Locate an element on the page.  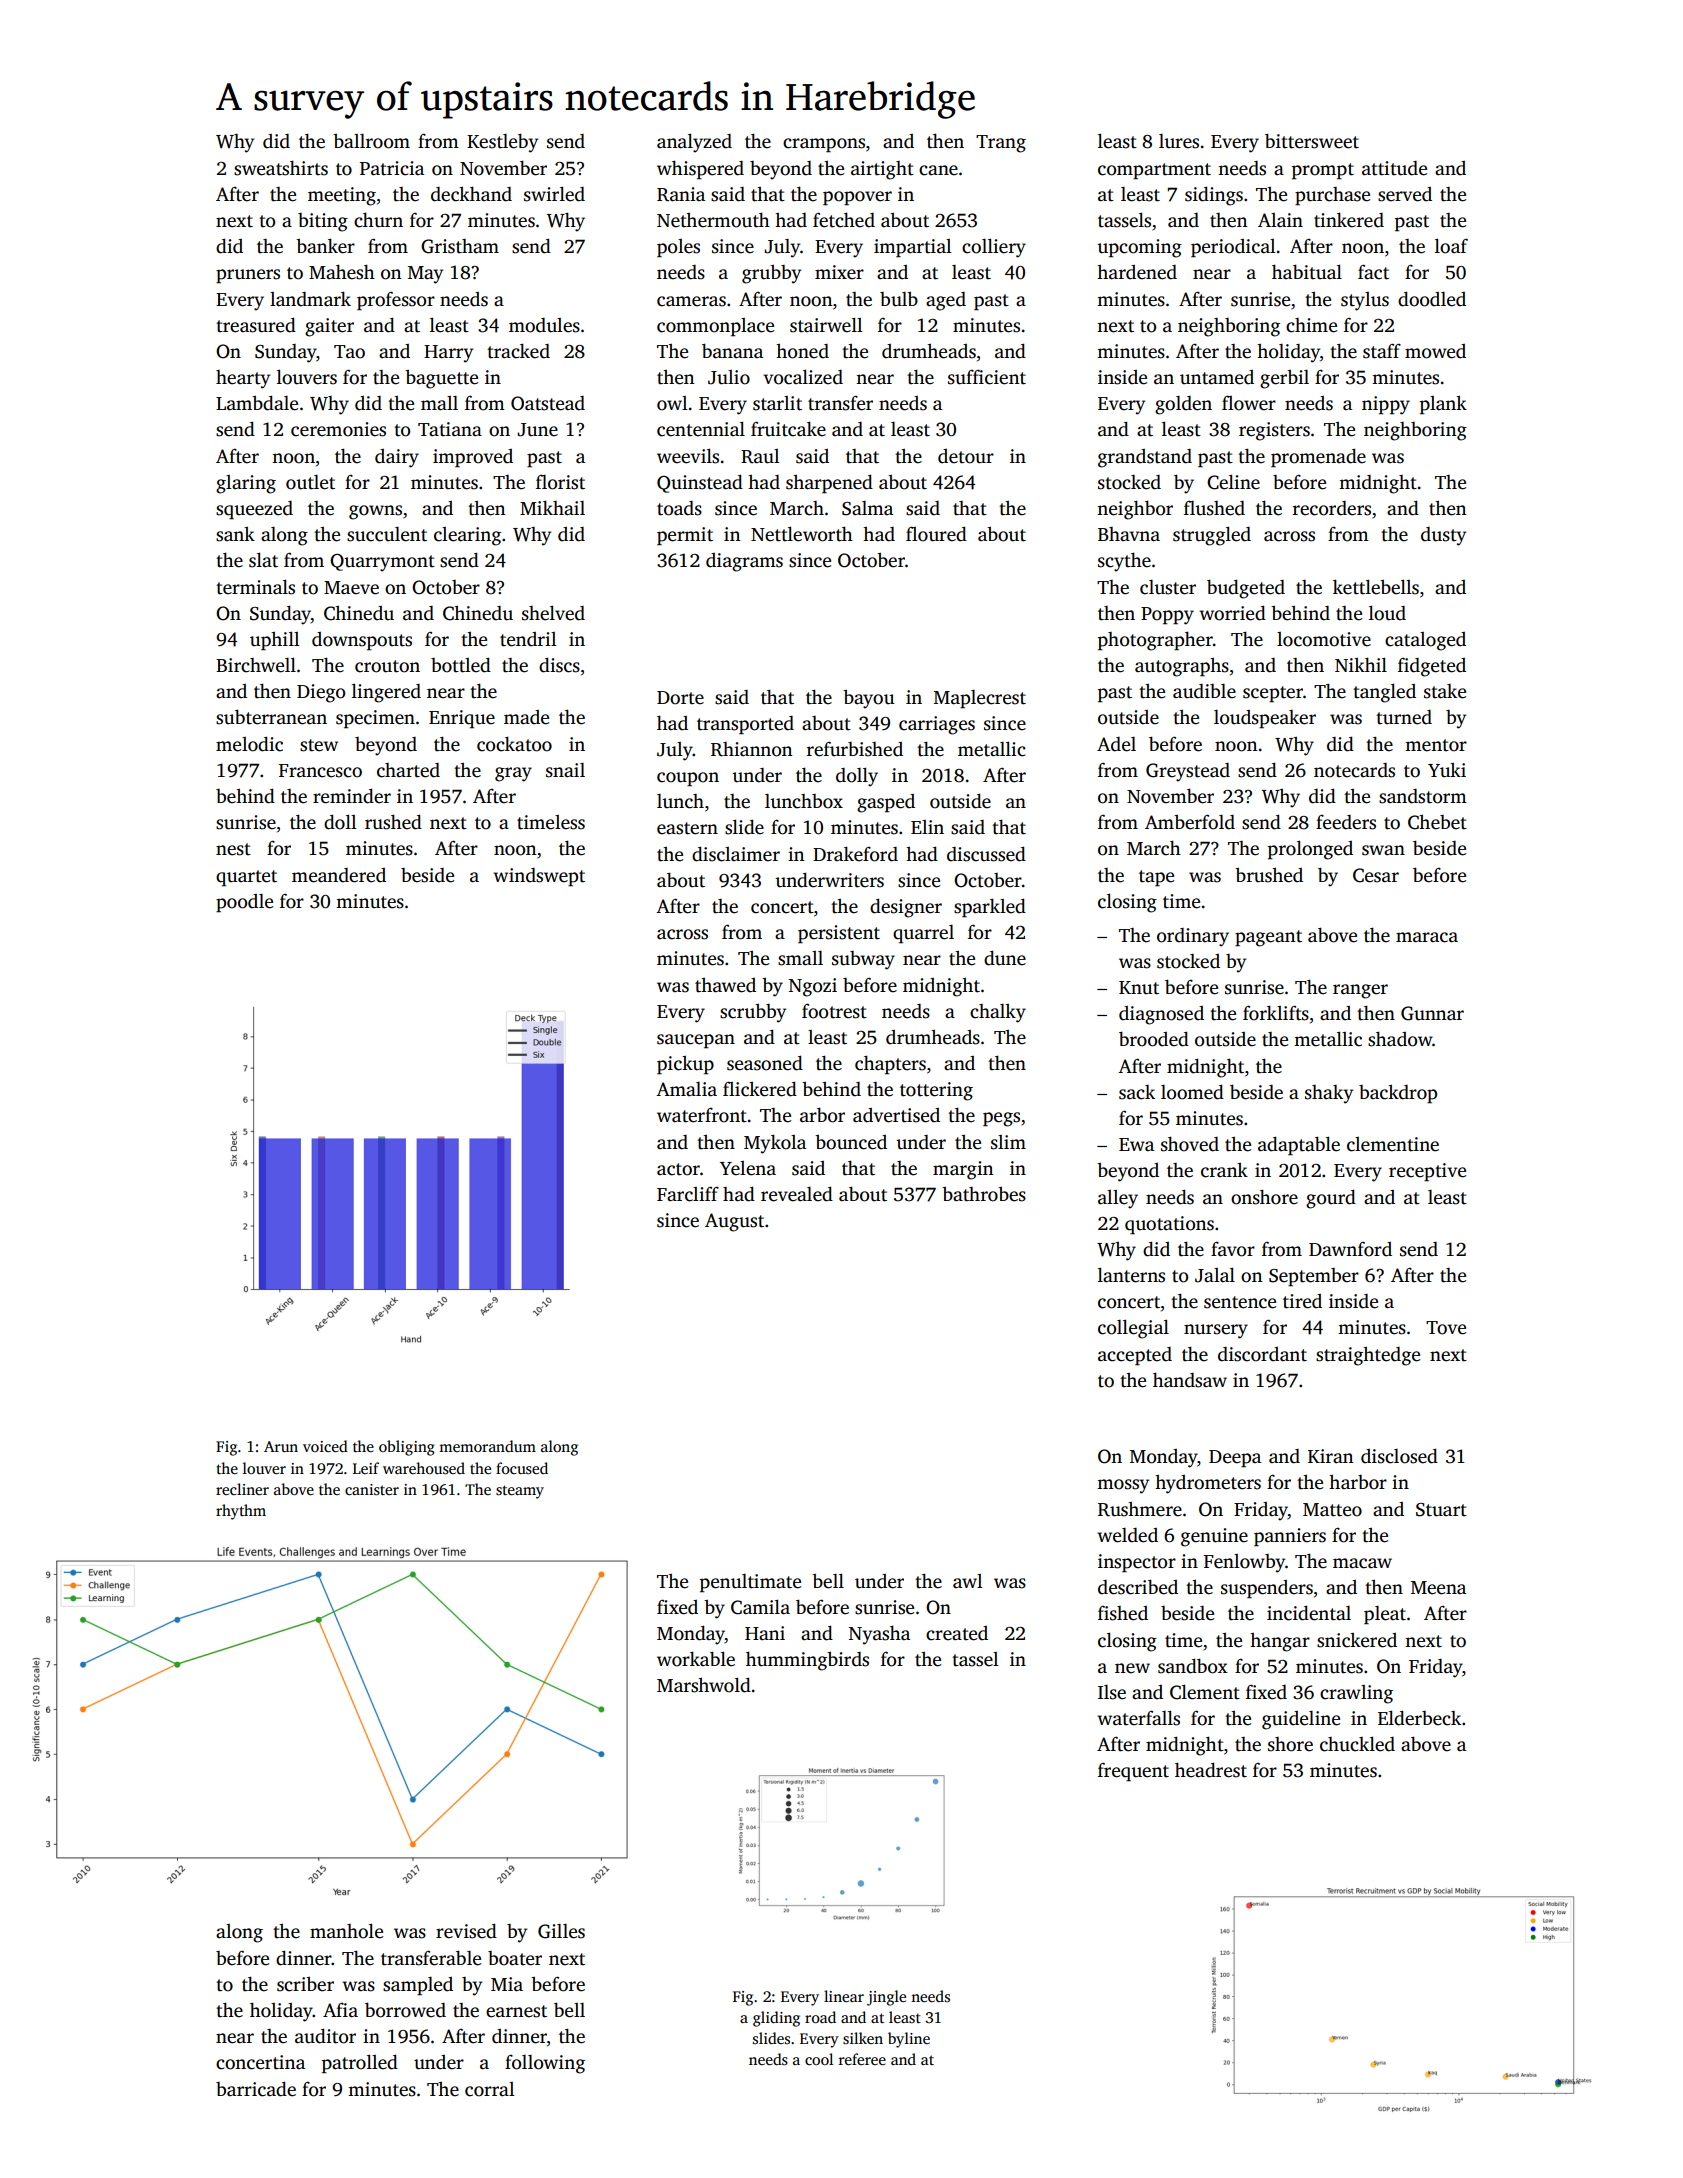
landmark is located at coordinates (310, 299).
